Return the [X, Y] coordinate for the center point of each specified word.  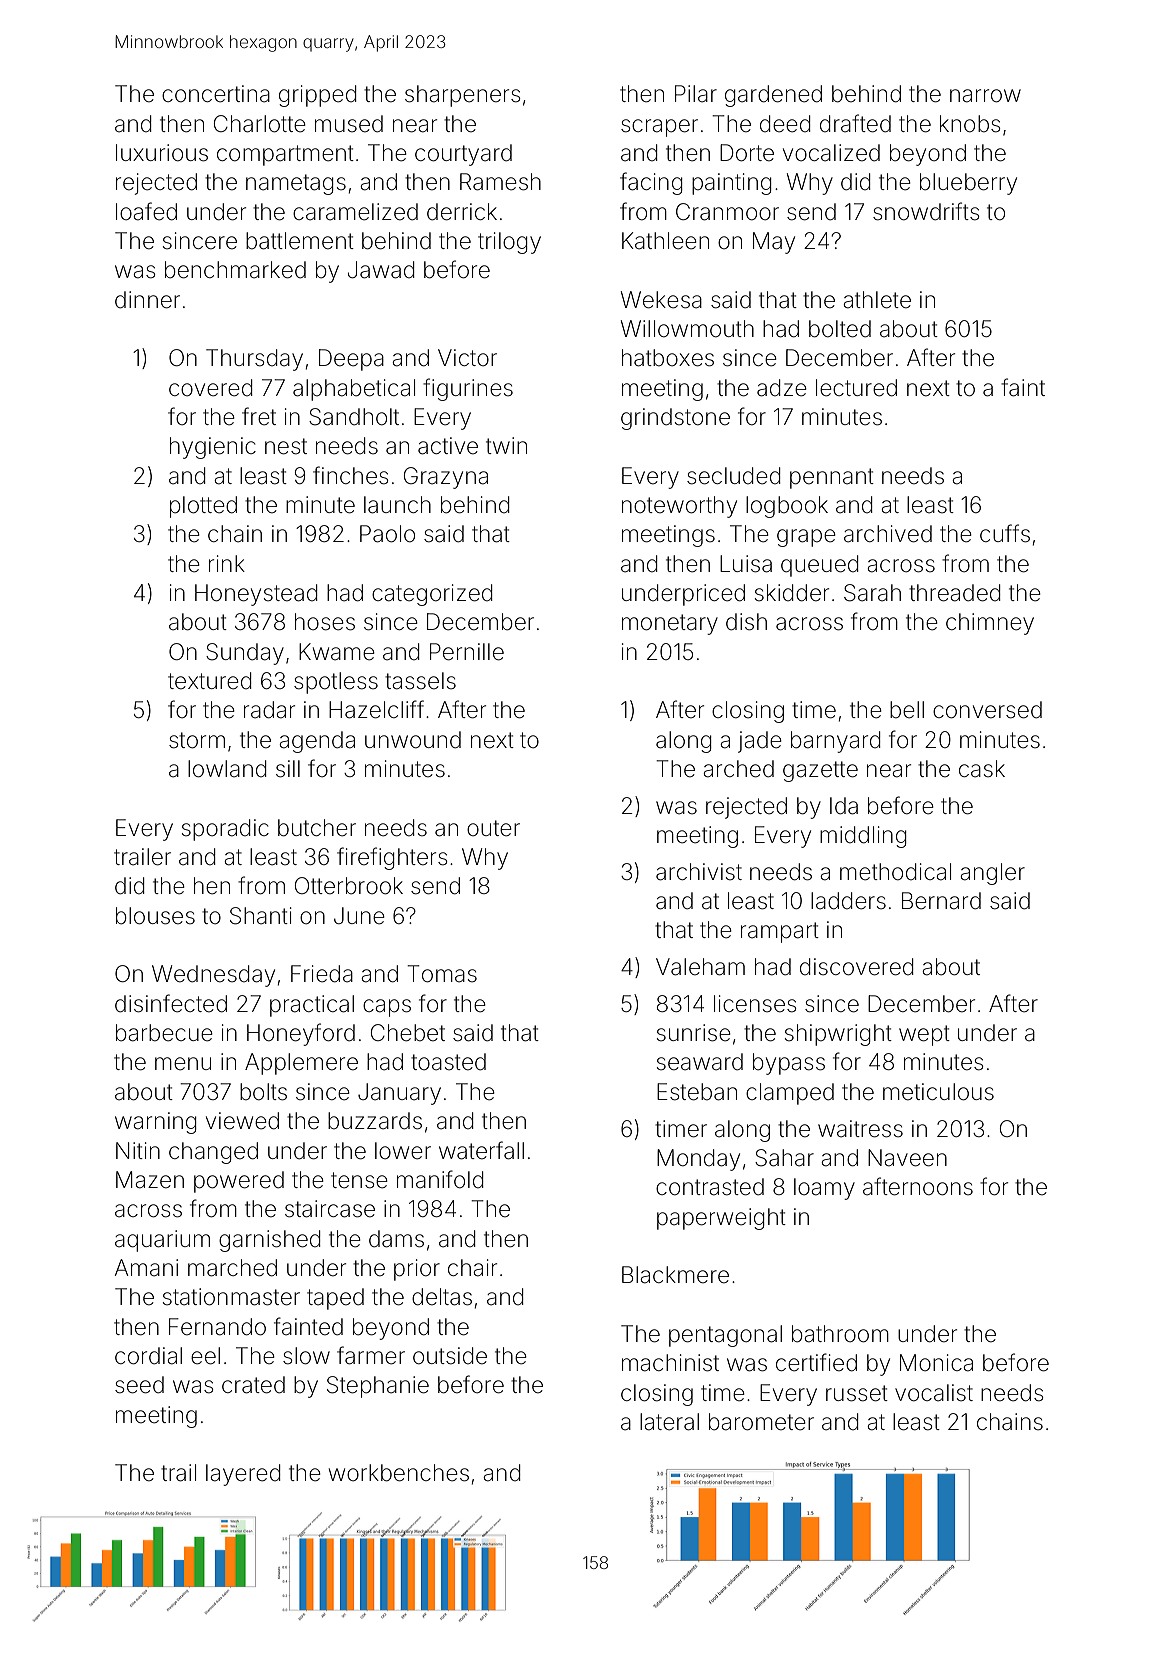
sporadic [225, 830]
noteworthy [679, 507]
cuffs [1005, 533]
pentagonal [725, 1336]
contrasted [710, 1187]
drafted [855, 123]
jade [760, 742]
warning [156, 1123]
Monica [936, 1363]
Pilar [696, 94]
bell [907, 710]
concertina [216, 94]
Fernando [217, 1327]
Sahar [784, 1158]
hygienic [213, 448]
